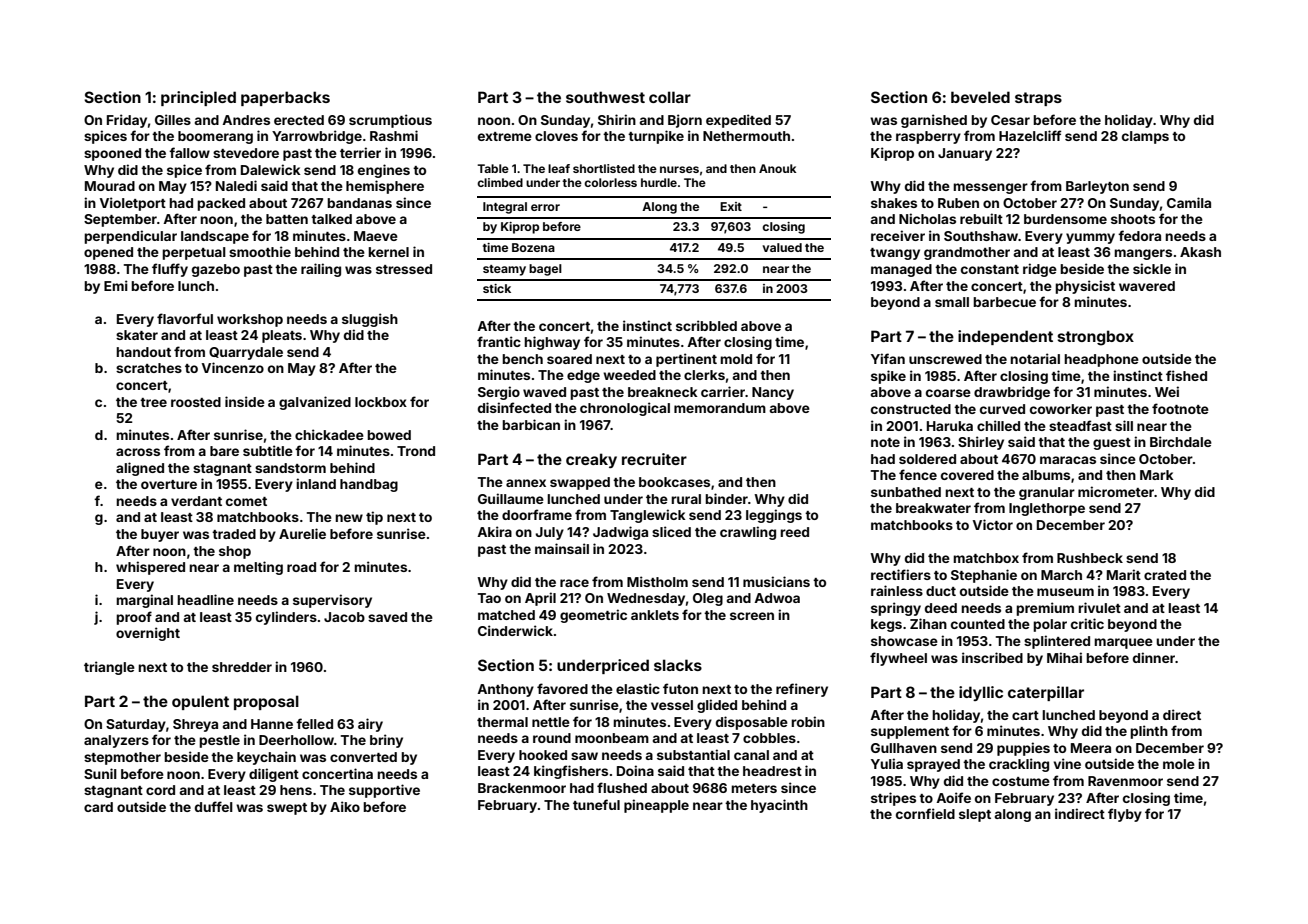 The image size is (1308, 924). What do you see at coordinates (200, 702) in the image?
I see `opulent` at bounding box center [200, 702].
